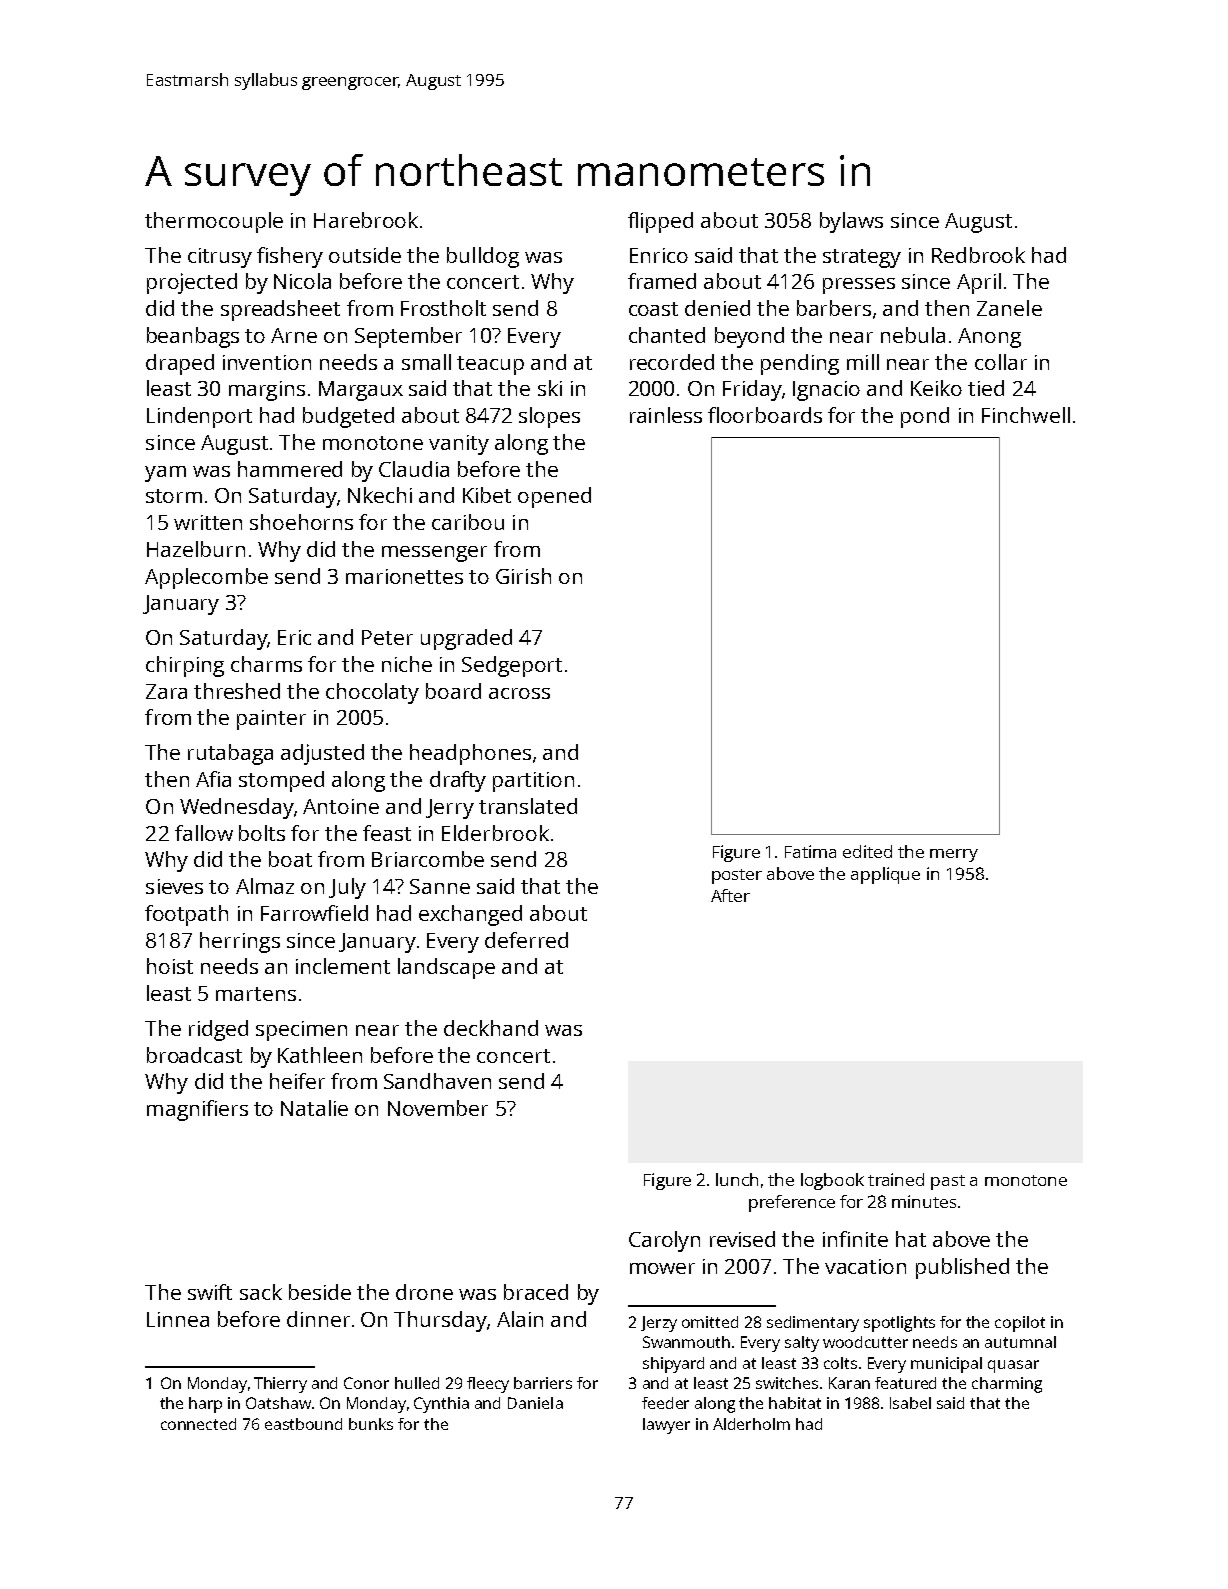 This screenshot has width=1228, height=1589. Describe the element at coordinates (954, 855) in the screenshot. I see `merry` at that location.
